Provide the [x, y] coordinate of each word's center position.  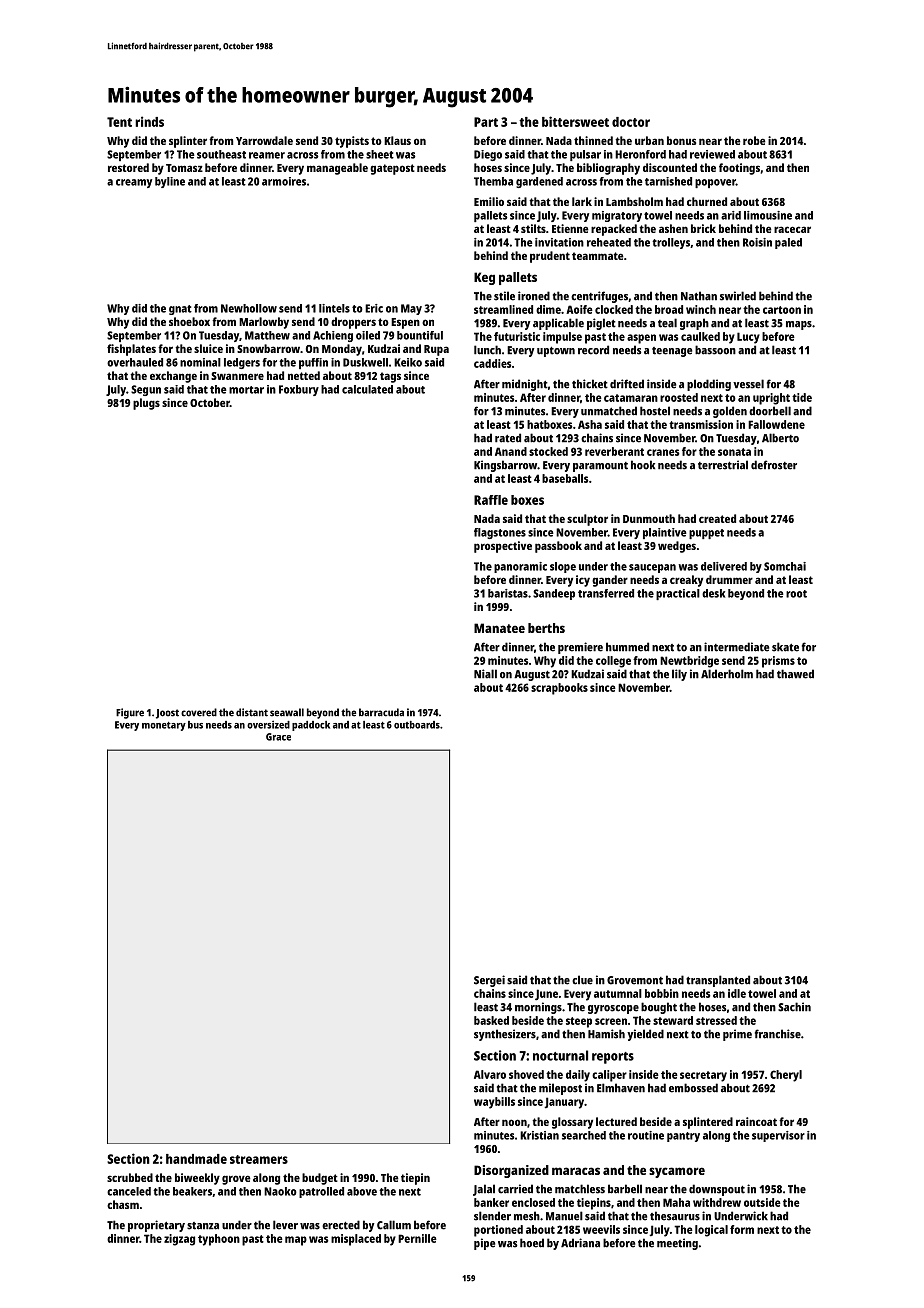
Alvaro [490, 1074]
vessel [748, 384]
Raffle [491, 500]
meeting [677, 1244]
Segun [146, 390]
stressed [716, 1020]
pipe [484, 1244]
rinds [149, 121]
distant [252, 712]
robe [754, 140]
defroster [774, 465]
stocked [548, 451]
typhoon [219, 1240]
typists [352, 142]
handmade [196, 1159]
